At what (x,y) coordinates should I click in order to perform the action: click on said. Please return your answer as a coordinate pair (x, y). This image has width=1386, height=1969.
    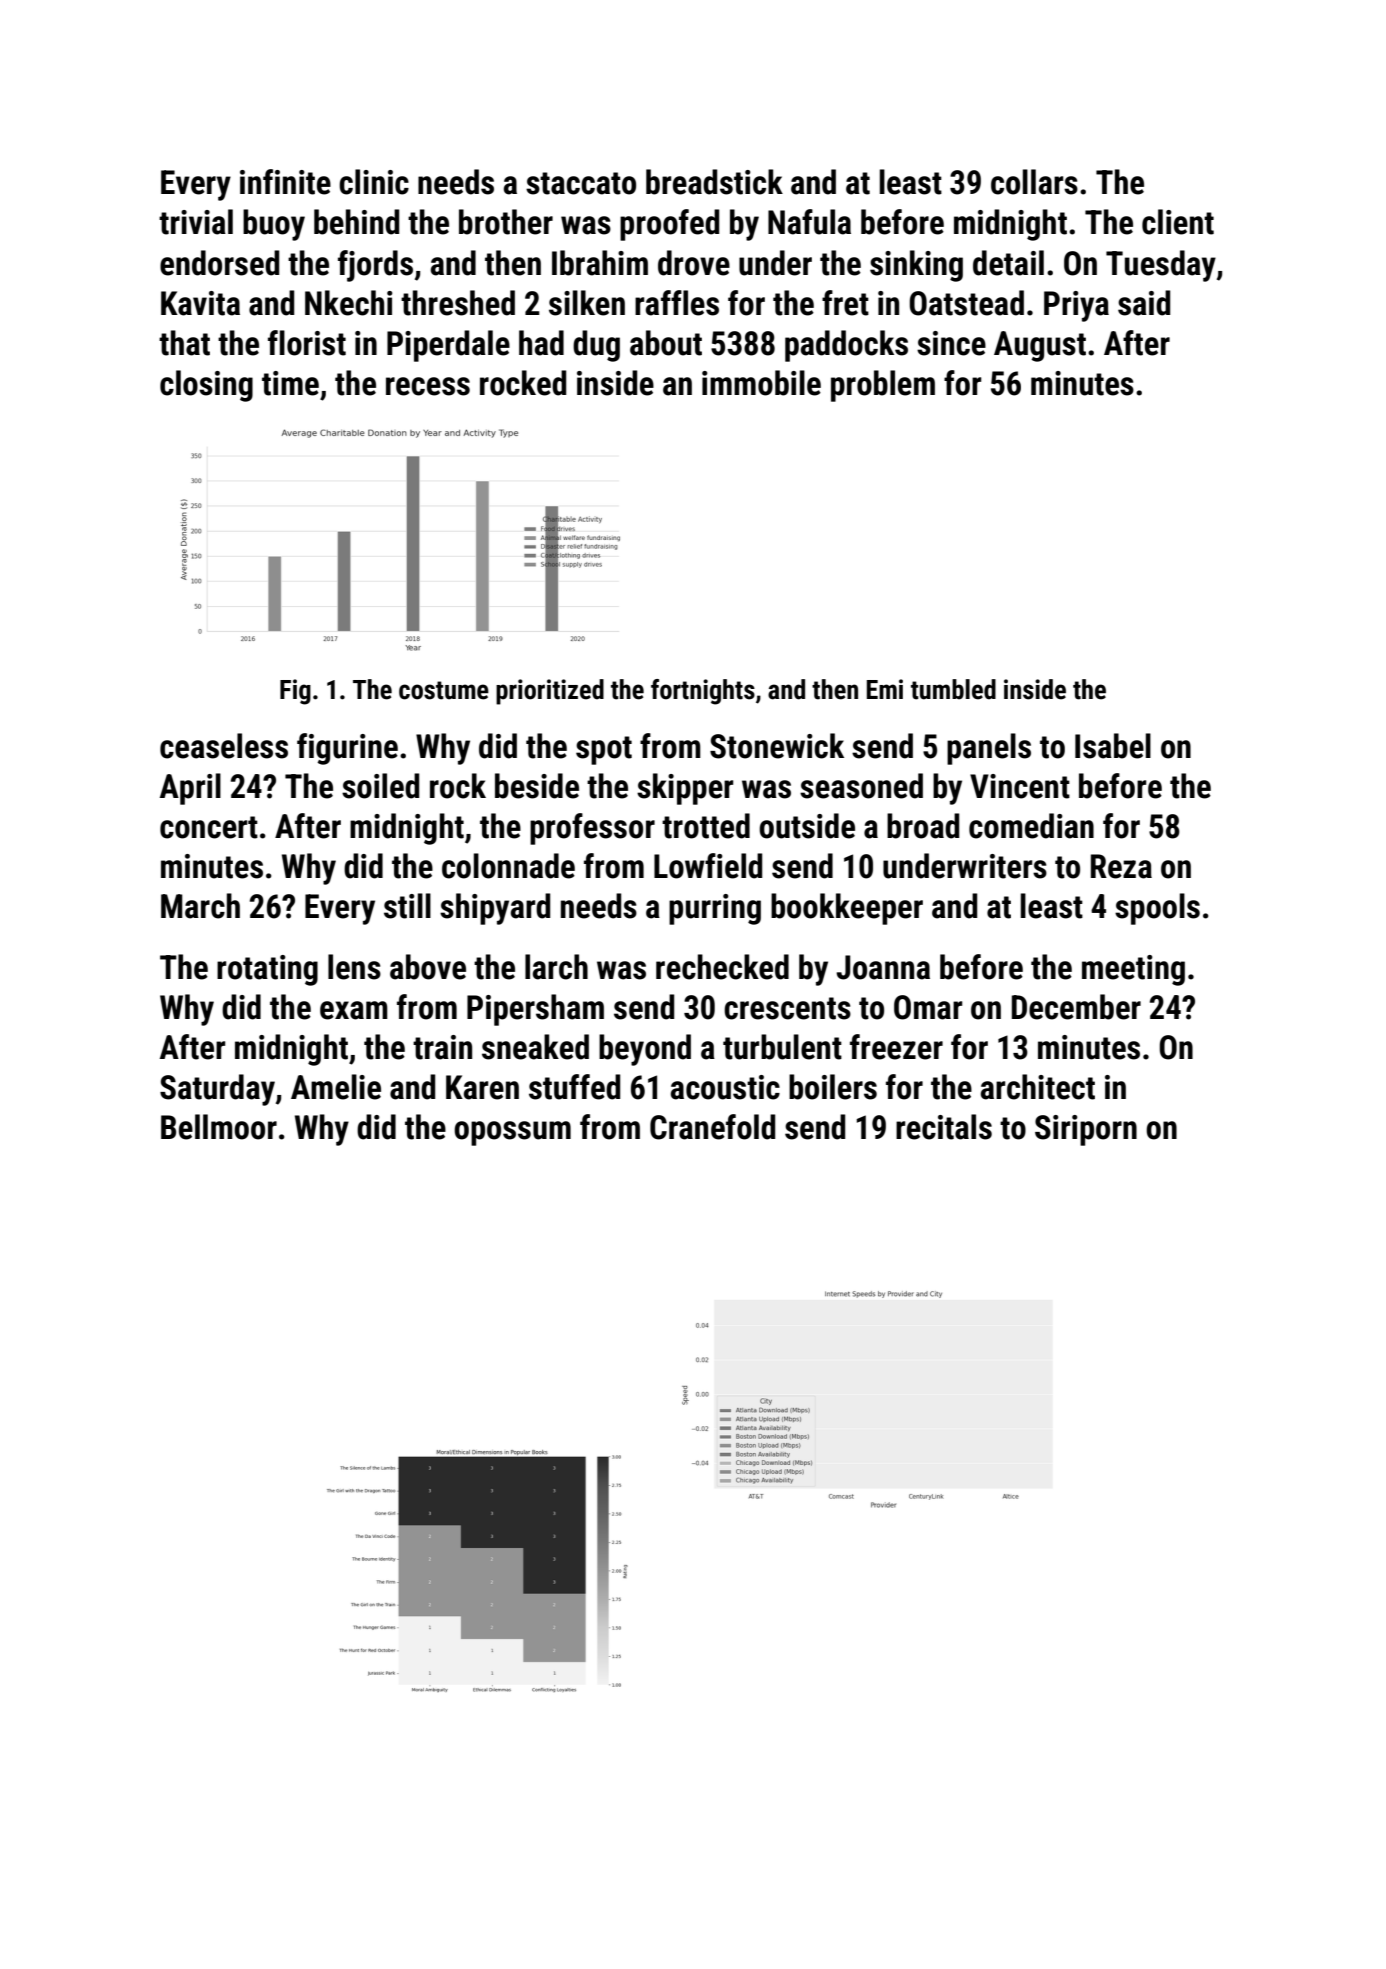
    Looking at the image, I should click on (1144, 303).
